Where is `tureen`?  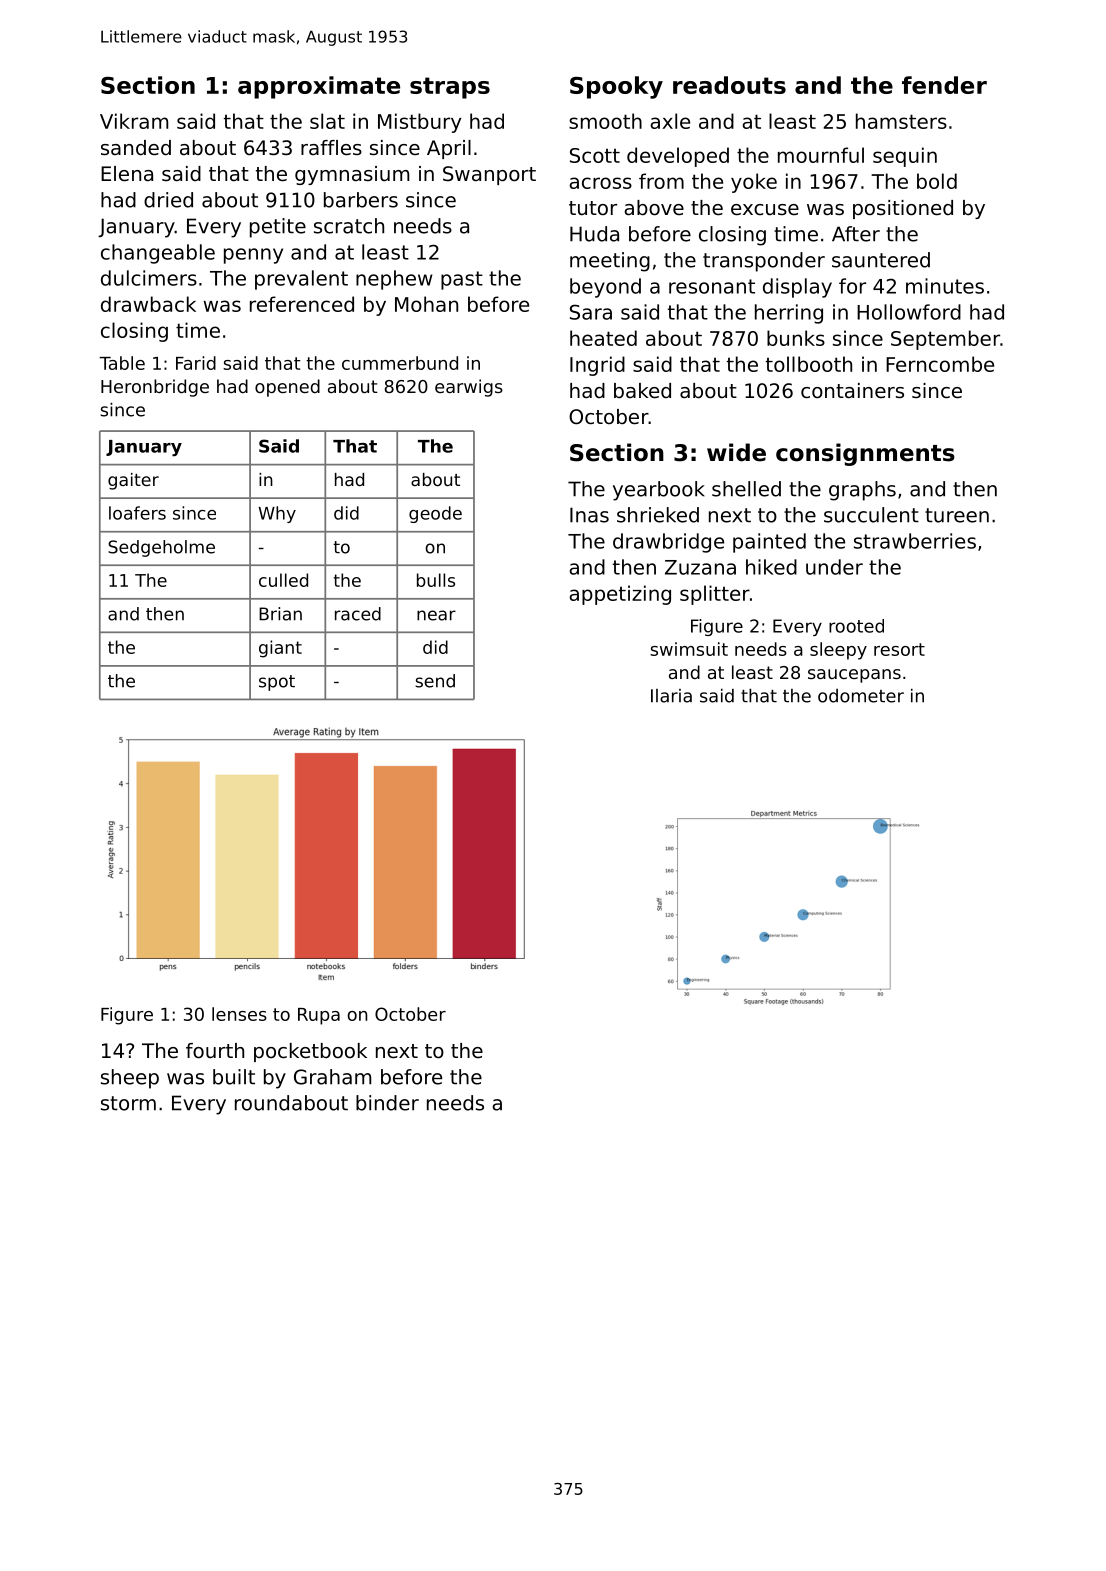
tureen is located at coordinates (957, 515).
